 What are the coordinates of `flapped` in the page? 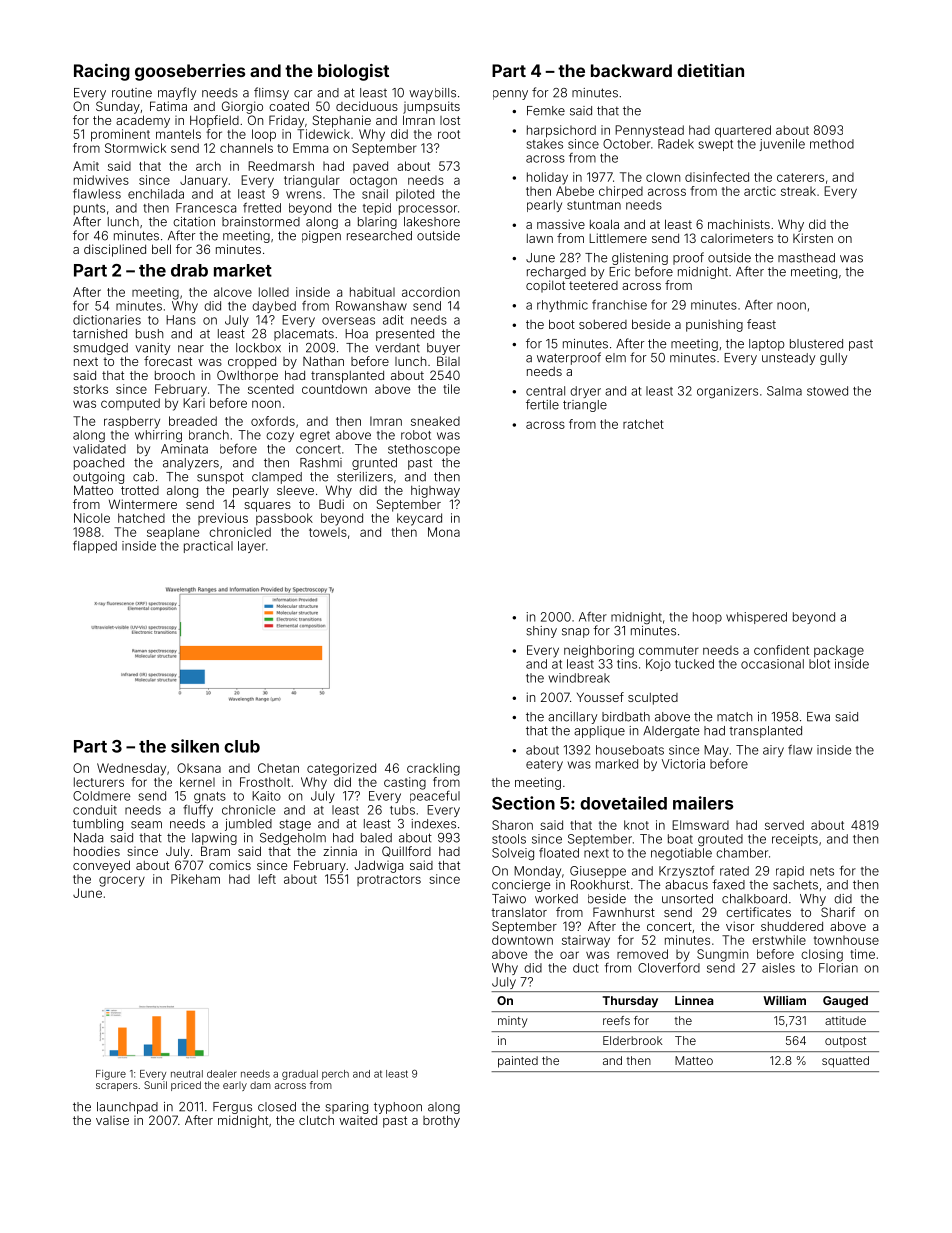 It's located at (95, 547).
